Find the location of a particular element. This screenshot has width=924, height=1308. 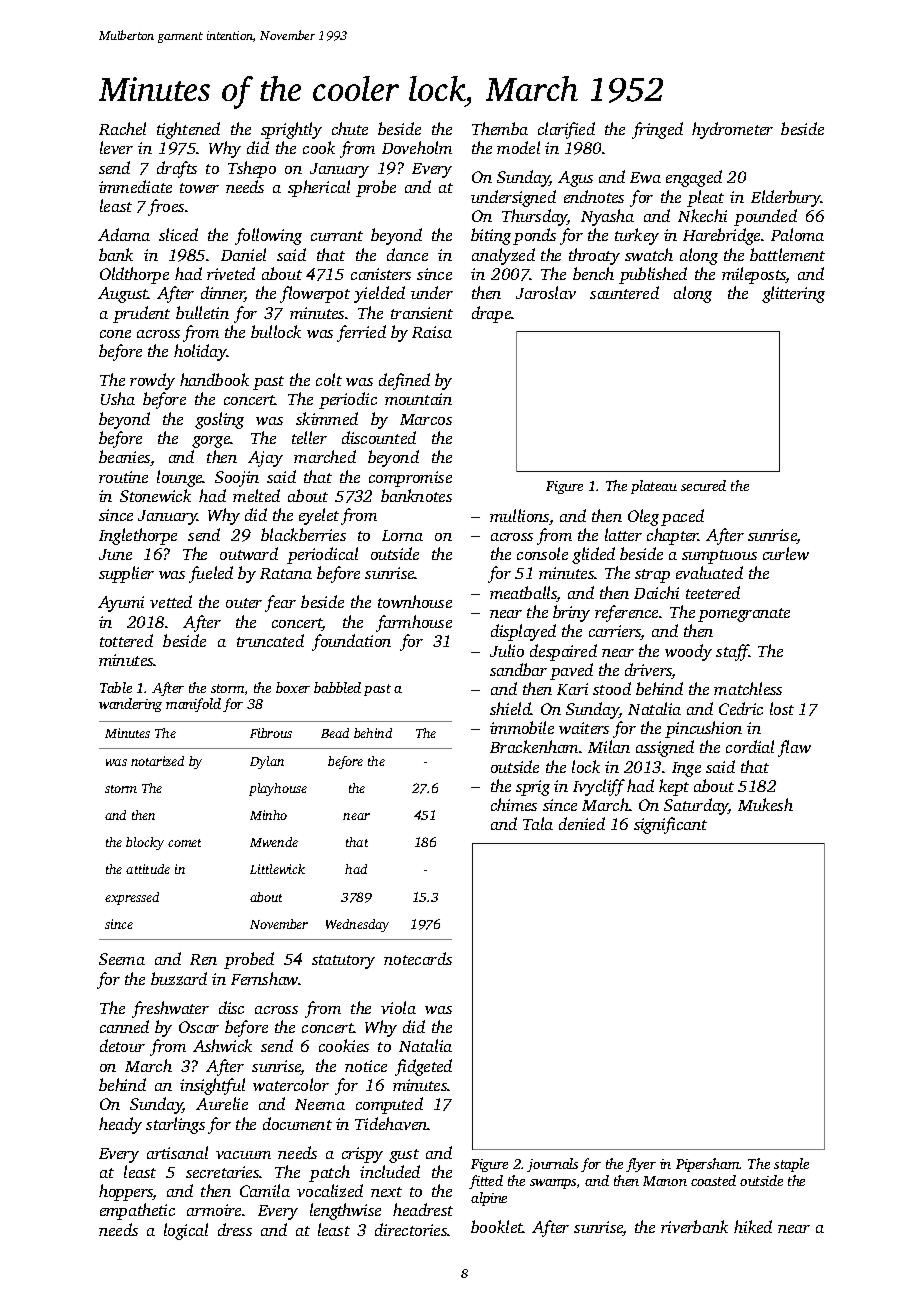

pounded is located at coordinates (765, 217).
